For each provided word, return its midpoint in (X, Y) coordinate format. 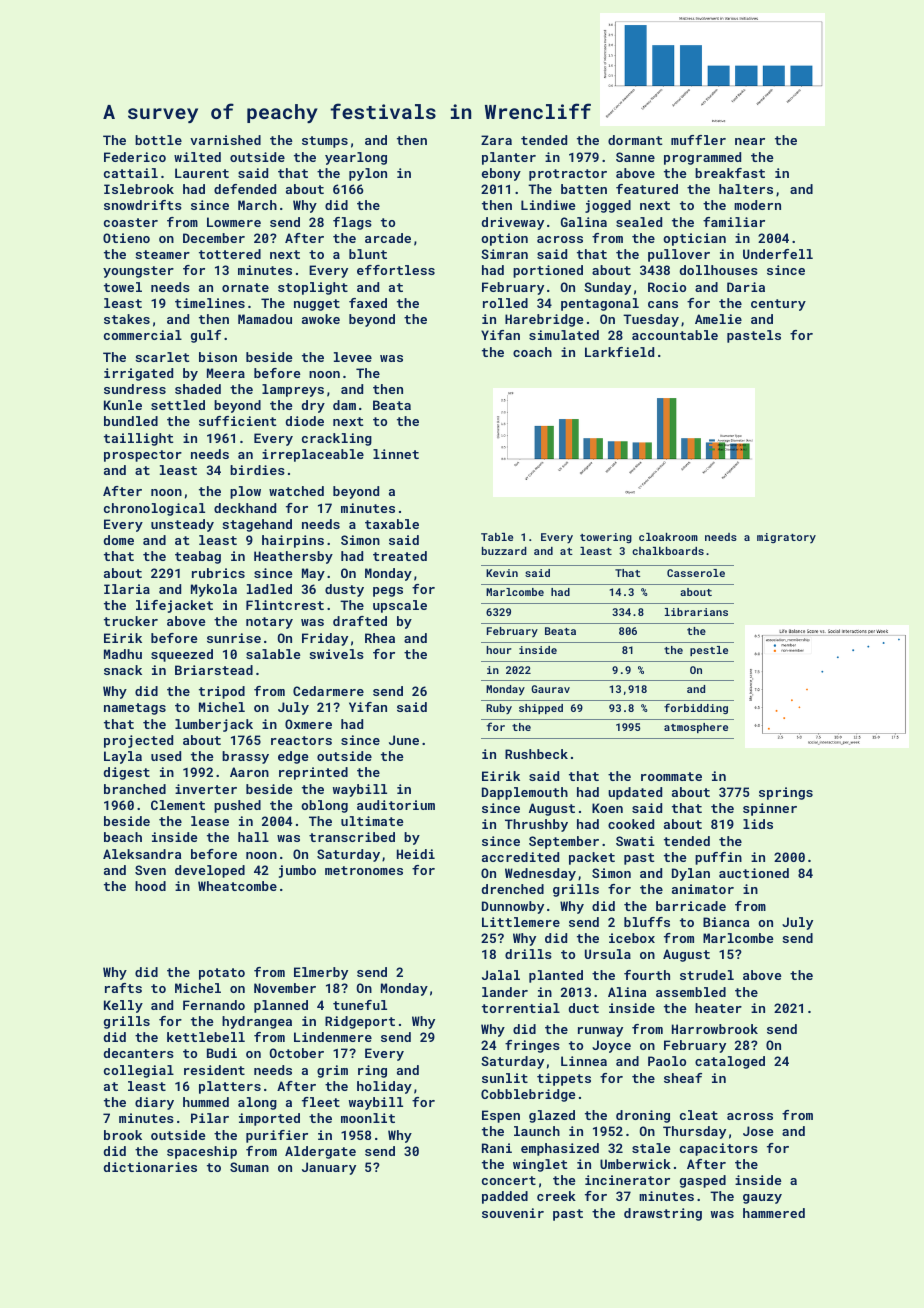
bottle (158, 140)
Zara (496, 140)
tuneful (360, 1005)
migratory (786, 538)
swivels (337, 654)
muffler (698, 140)
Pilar (210, 1118)
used (166, 756)
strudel (707, 975)
